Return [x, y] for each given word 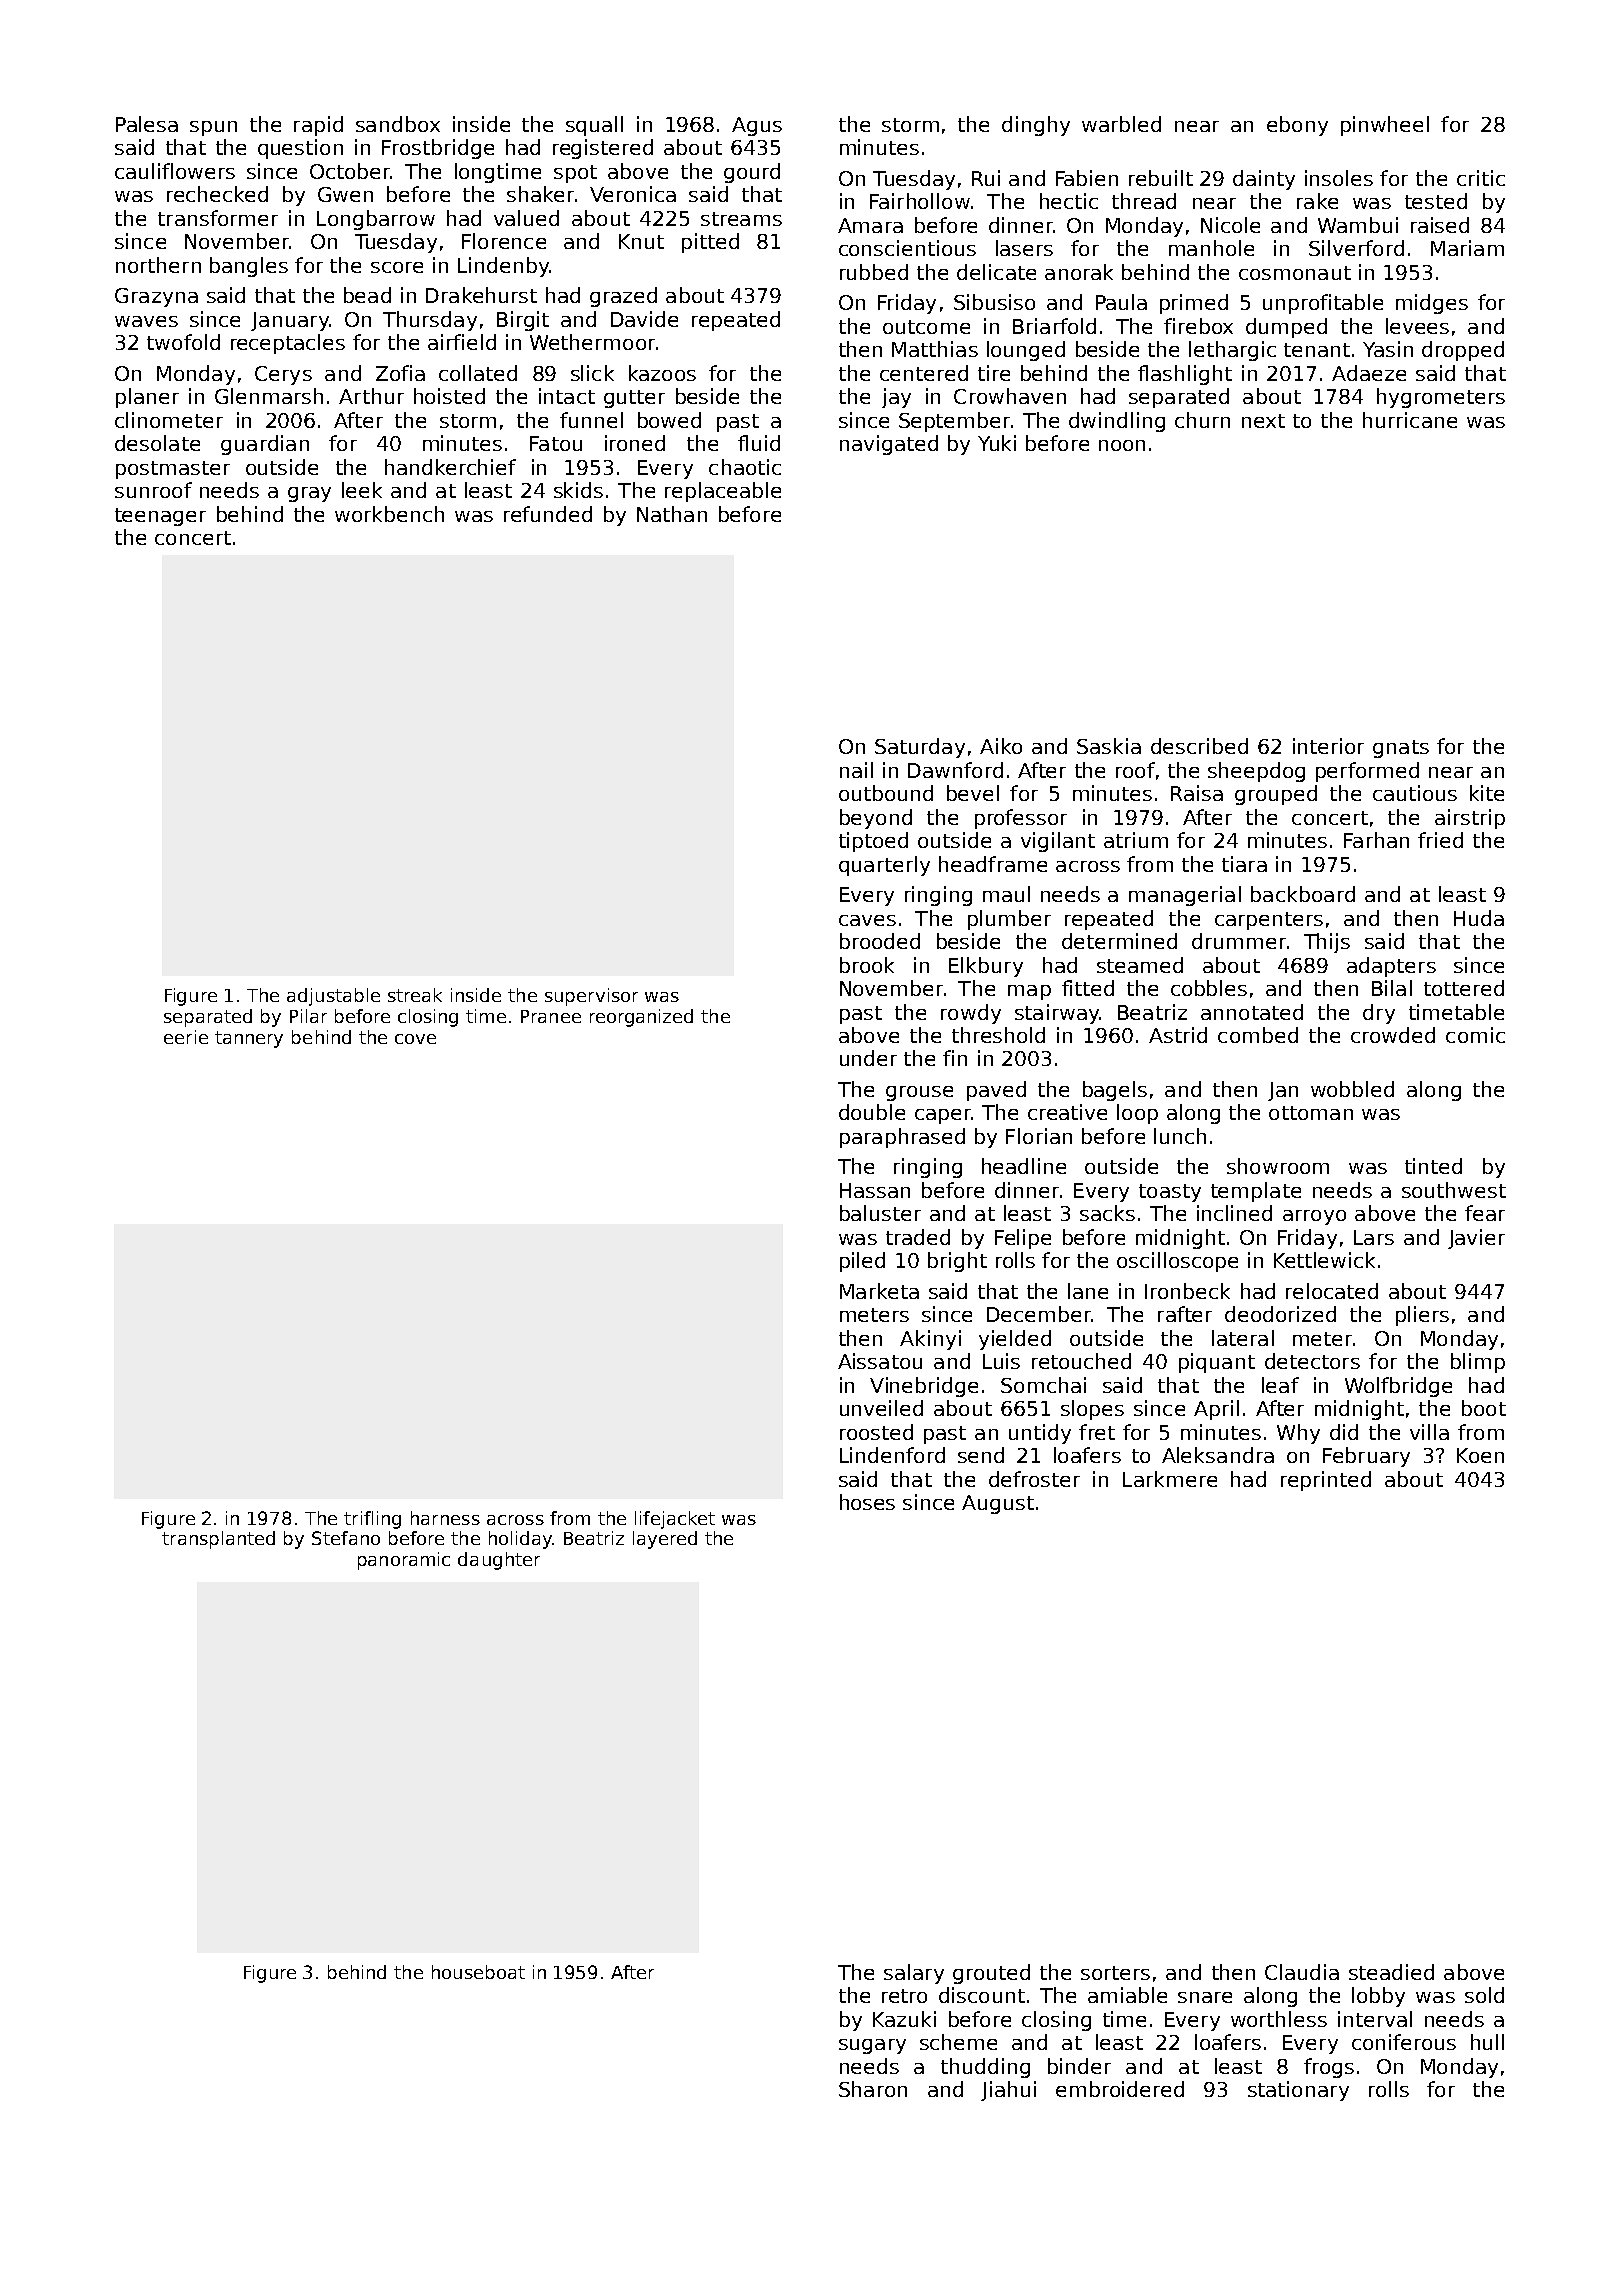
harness [445, 1518]
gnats [1401, 749]
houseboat [478, 1972]
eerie [186, 1037]
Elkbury [986, 967]
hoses [867, 1502]
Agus [757, 126]
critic [1481, 178]
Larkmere [1170, 1479]
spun [213, 128]
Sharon [873, 2089]
